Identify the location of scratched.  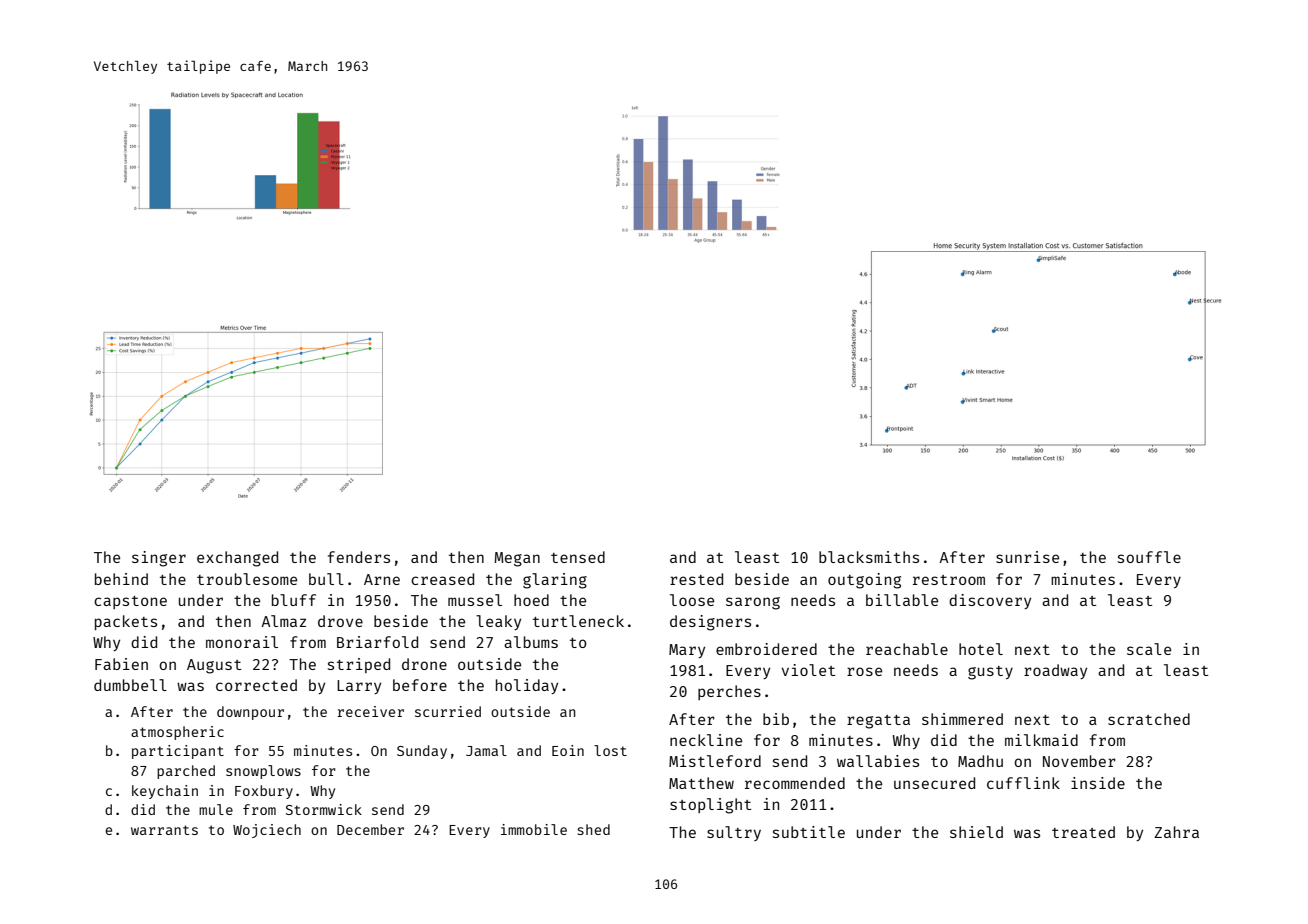
(1149, 719).
